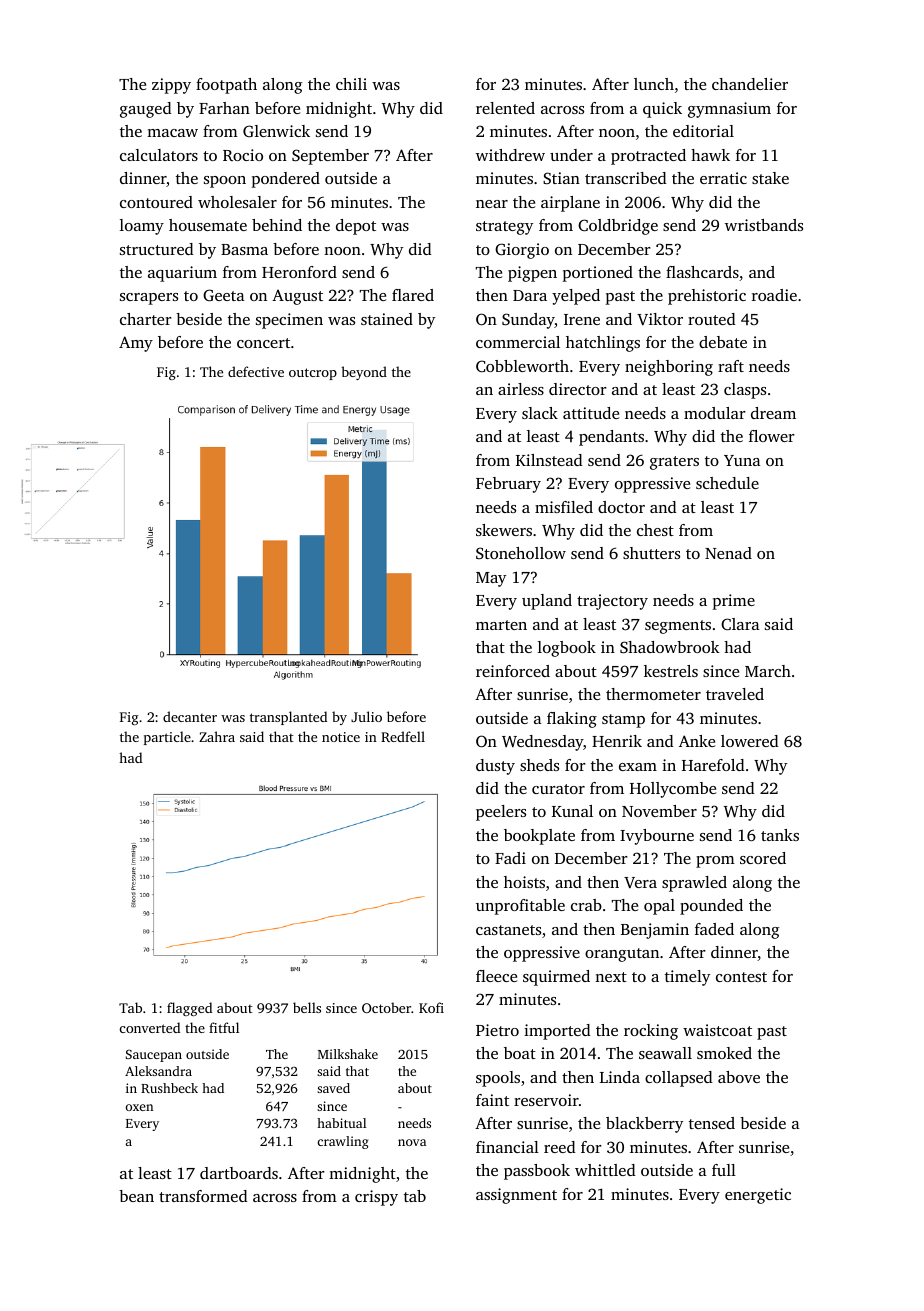 The width and height of the page is (924, 1311). I want to click on near, so click(492, 204).
